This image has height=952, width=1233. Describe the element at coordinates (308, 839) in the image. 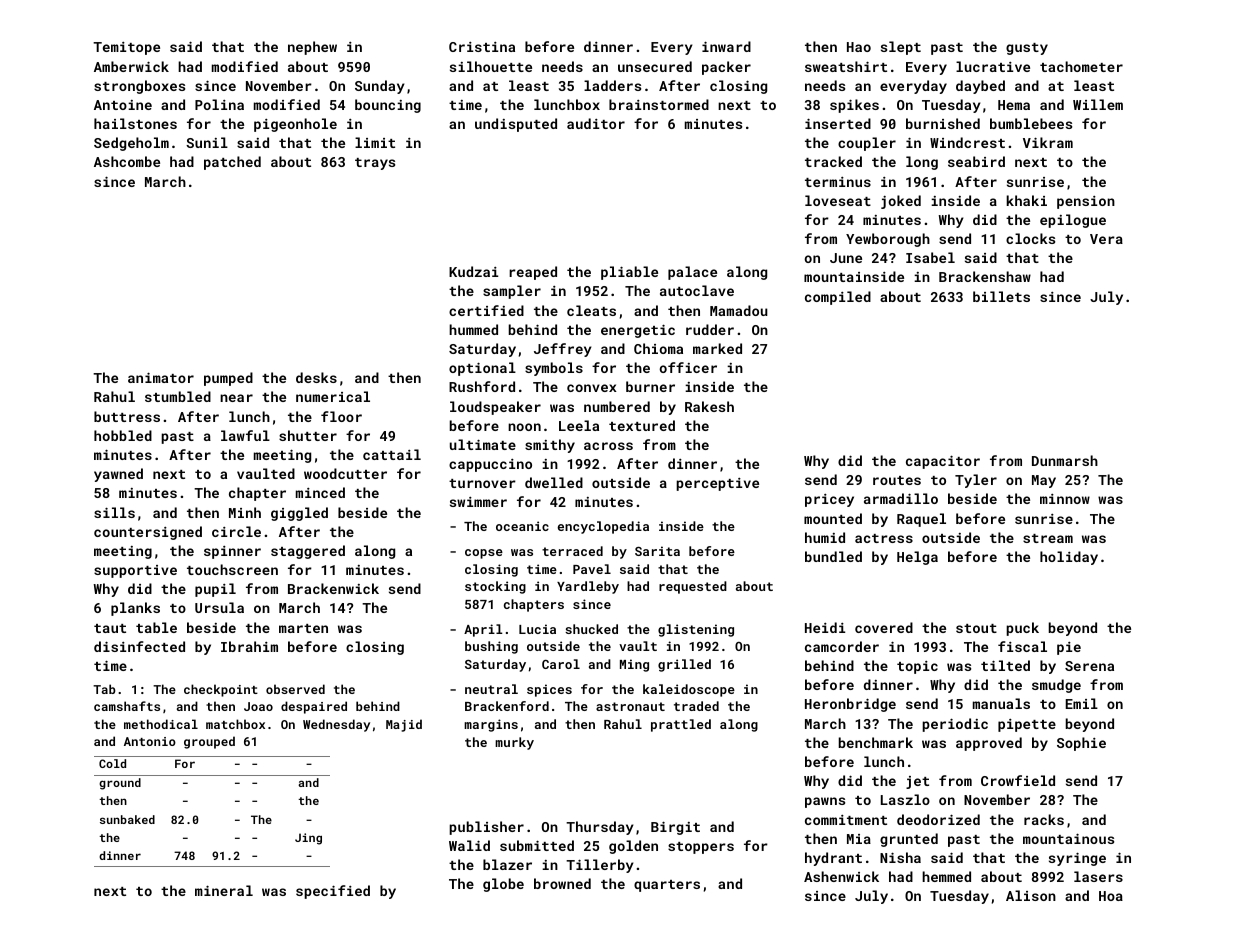

I see `Jing` at that location.
